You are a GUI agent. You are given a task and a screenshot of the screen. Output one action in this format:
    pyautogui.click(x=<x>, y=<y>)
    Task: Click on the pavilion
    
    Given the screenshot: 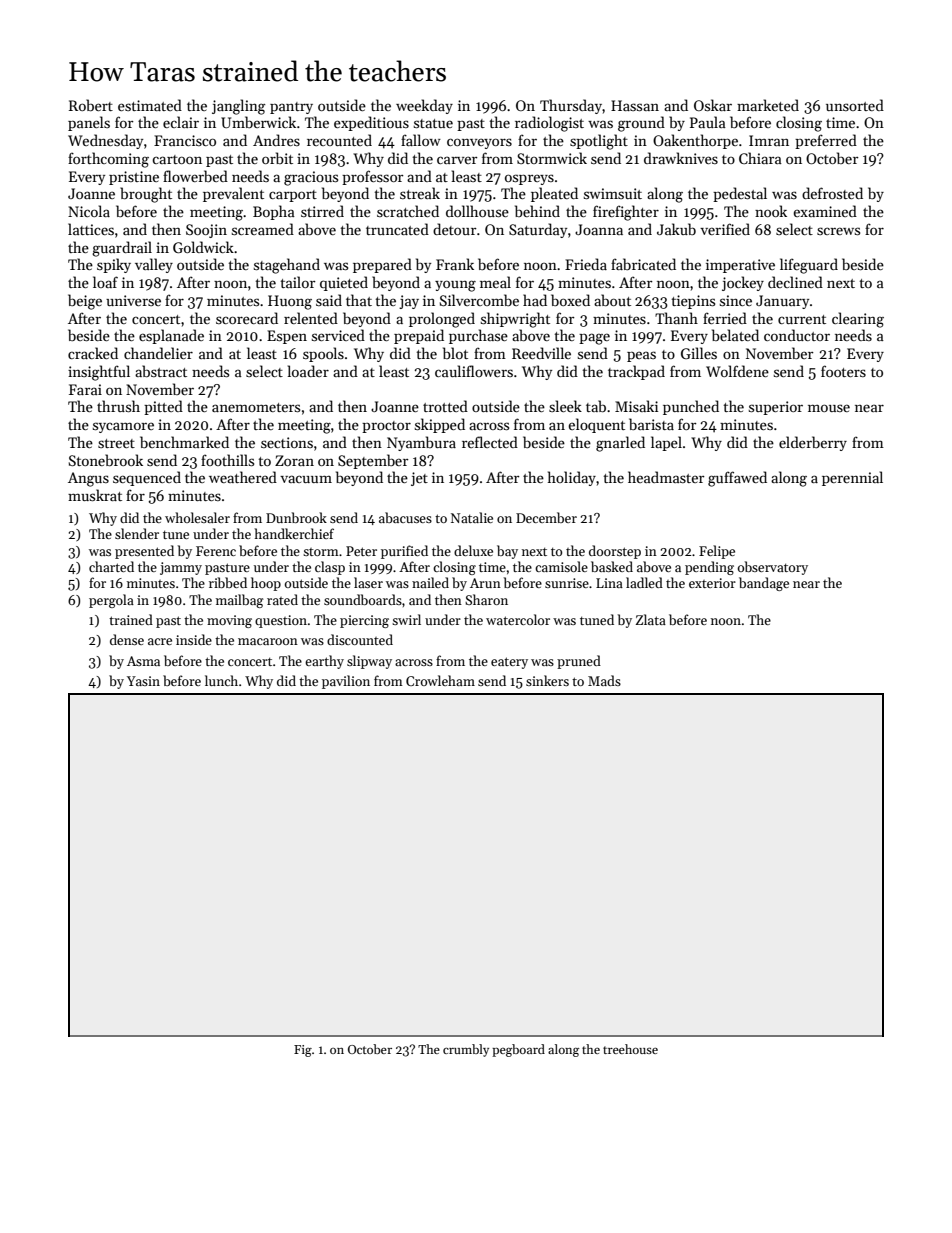 What is the action you would take?
    pyautogui.click(x=346, y=682)
